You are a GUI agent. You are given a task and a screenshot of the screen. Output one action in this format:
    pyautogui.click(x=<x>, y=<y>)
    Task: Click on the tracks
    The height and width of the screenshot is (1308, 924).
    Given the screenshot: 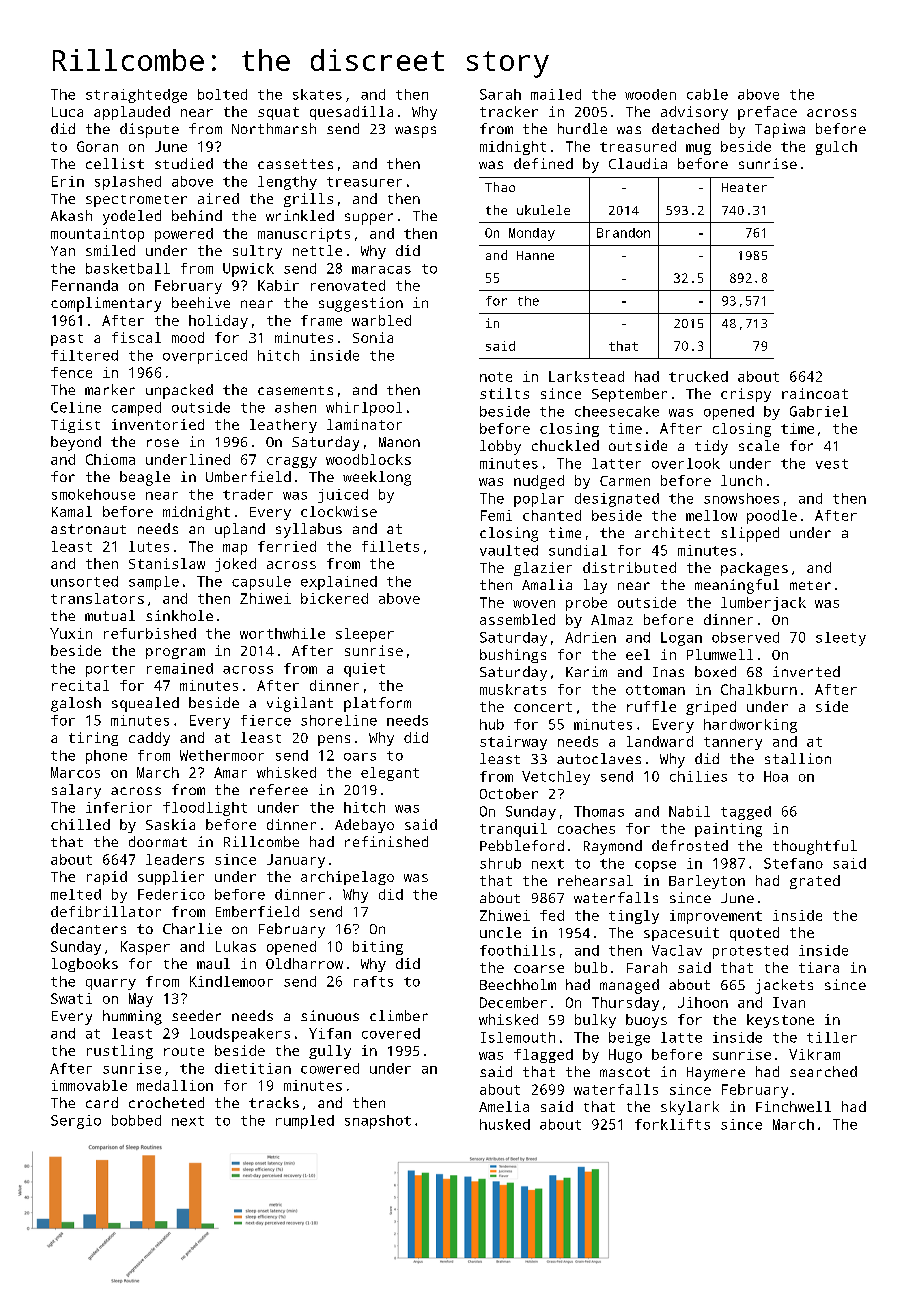 What is the action you would take?
    pyautogui.click(x=274, y=1102)
